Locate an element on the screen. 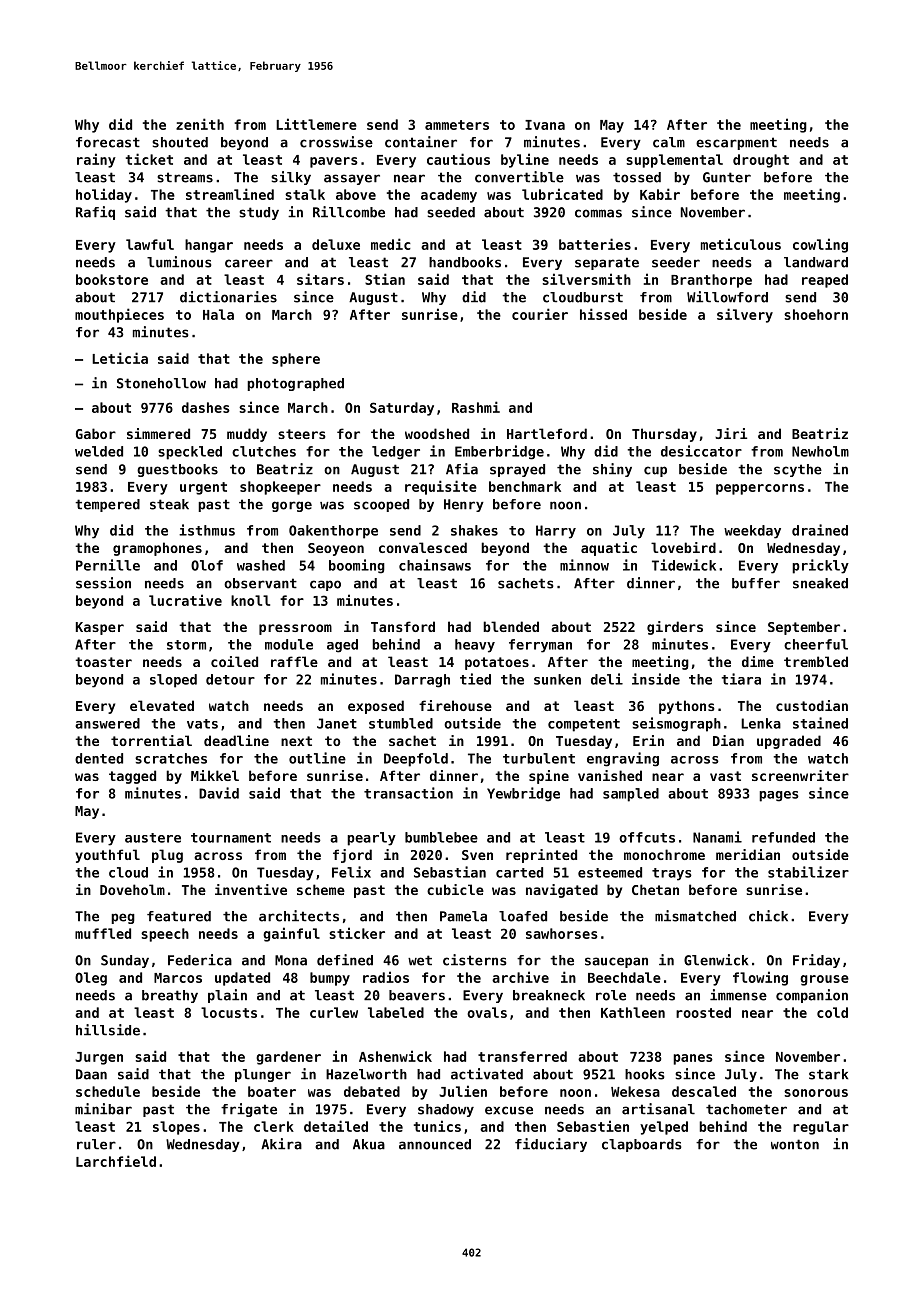 Image resolution: width=924 pixels, height=1308 pixels. handbooks is located at coordinates (465, 262).
